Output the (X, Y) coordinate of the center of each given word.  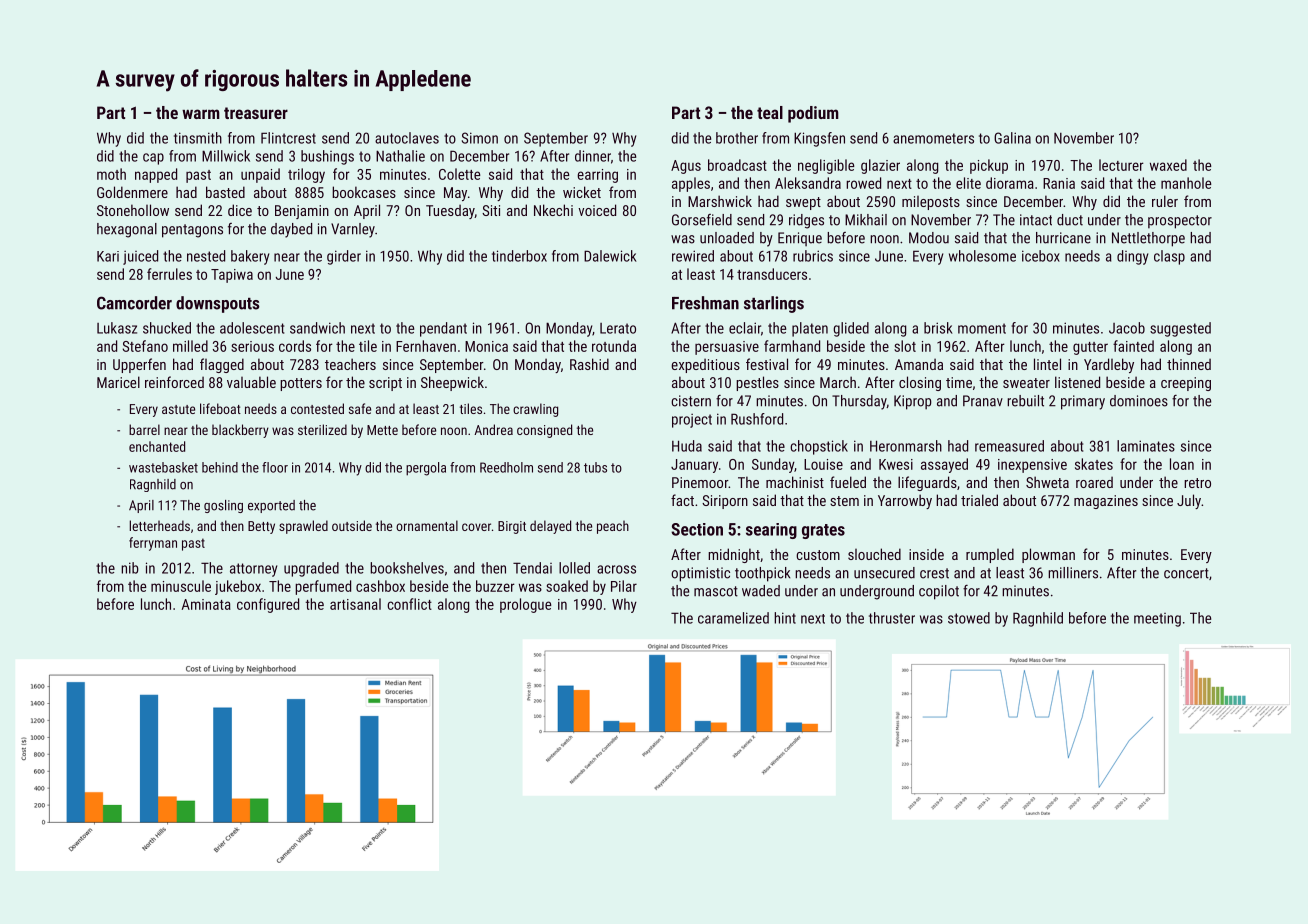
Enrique (800, 239)
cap (153, 159)
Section (697, 529)
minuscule (181, 586)
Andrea (493, 429)
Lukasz (117, 328)
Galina (1012, 138)
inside (926, 554)
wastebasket (163, 467)
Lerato (618, 328)
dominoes (1139, 401)
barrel (144, 429)
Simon (480, 138)
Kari (108, 256)
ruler (1165, 201)
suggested (1180, 329)
